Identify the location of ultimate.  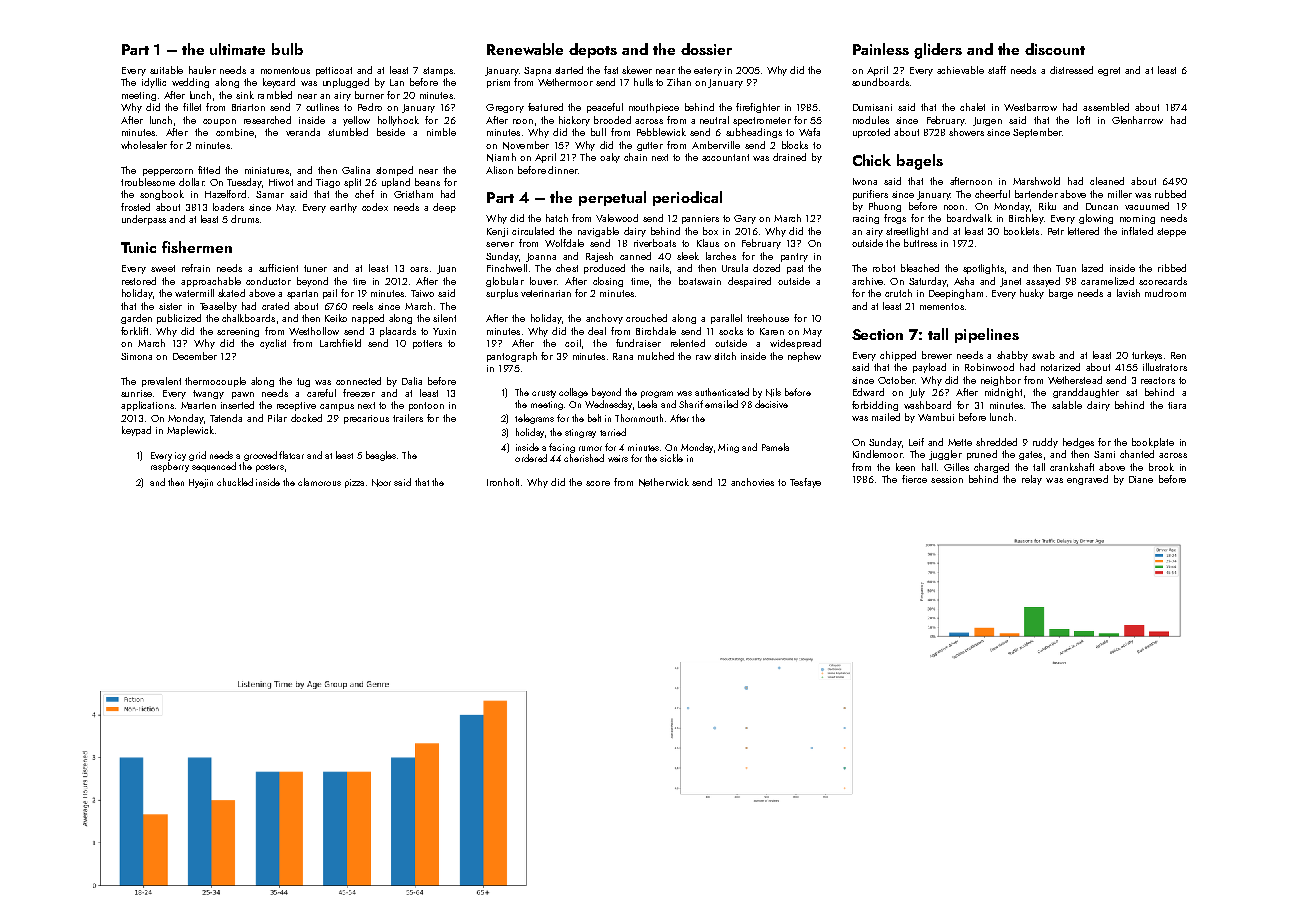
(237, 49).
